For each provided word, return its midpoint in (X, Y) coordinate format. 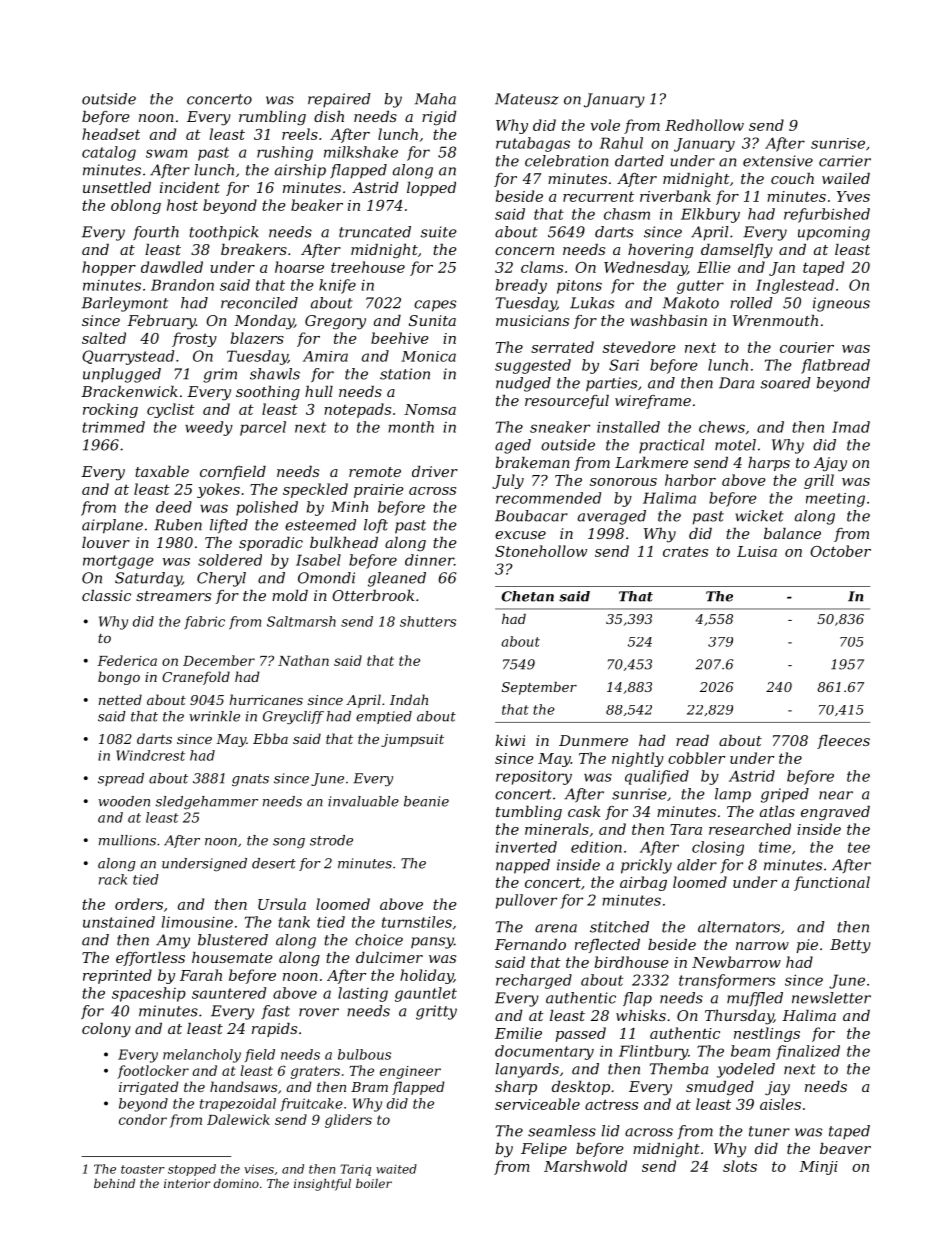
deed (174, 507)
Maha (435, 99)
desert (274, 863)
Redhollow (704, 125)
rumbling (272, 118)
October (840, 551)
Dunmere (593, 740)
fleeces (843, 741)
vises (259, 1169)
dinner (429, 560)
